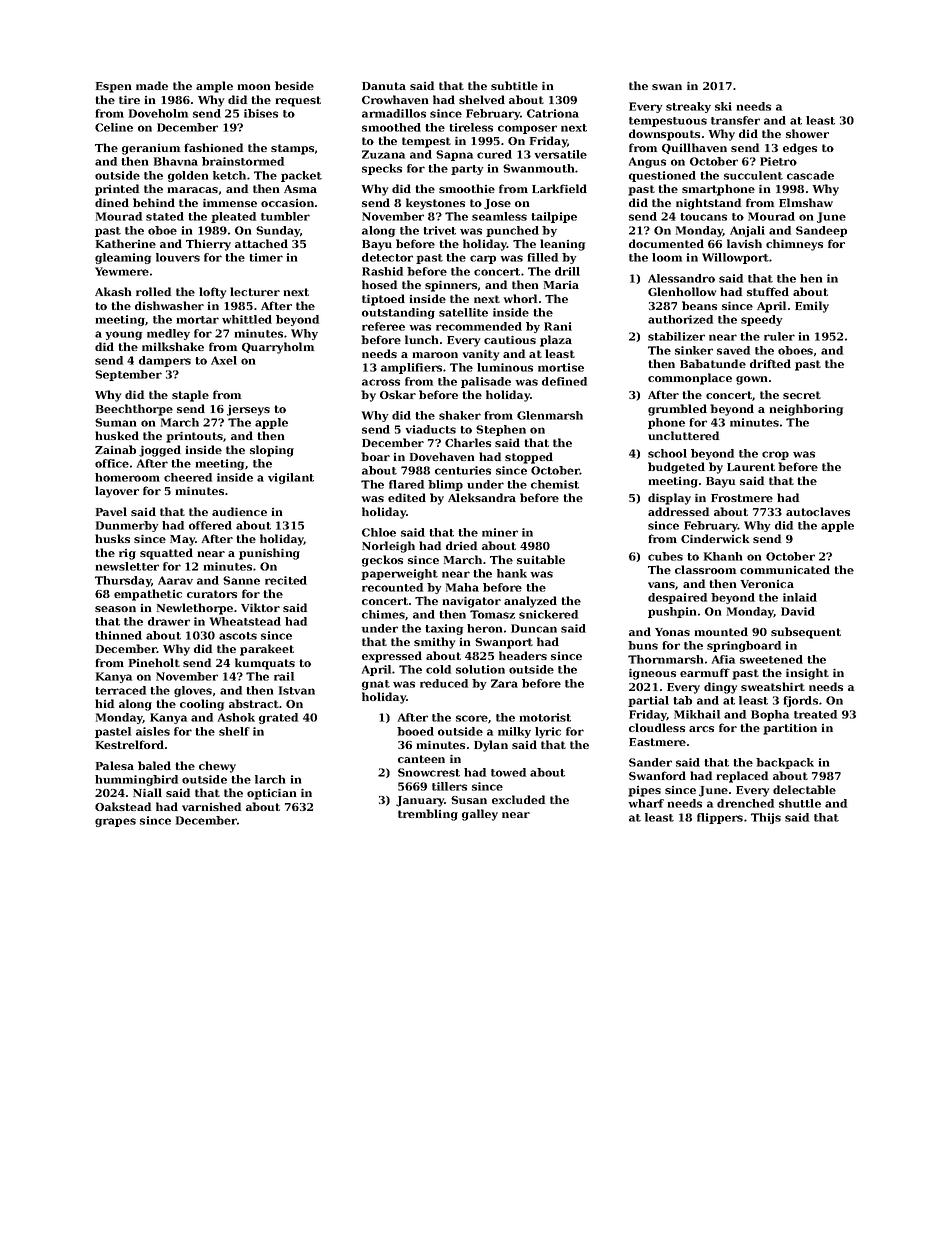  I want to click on taxing, so click(444, 629).
